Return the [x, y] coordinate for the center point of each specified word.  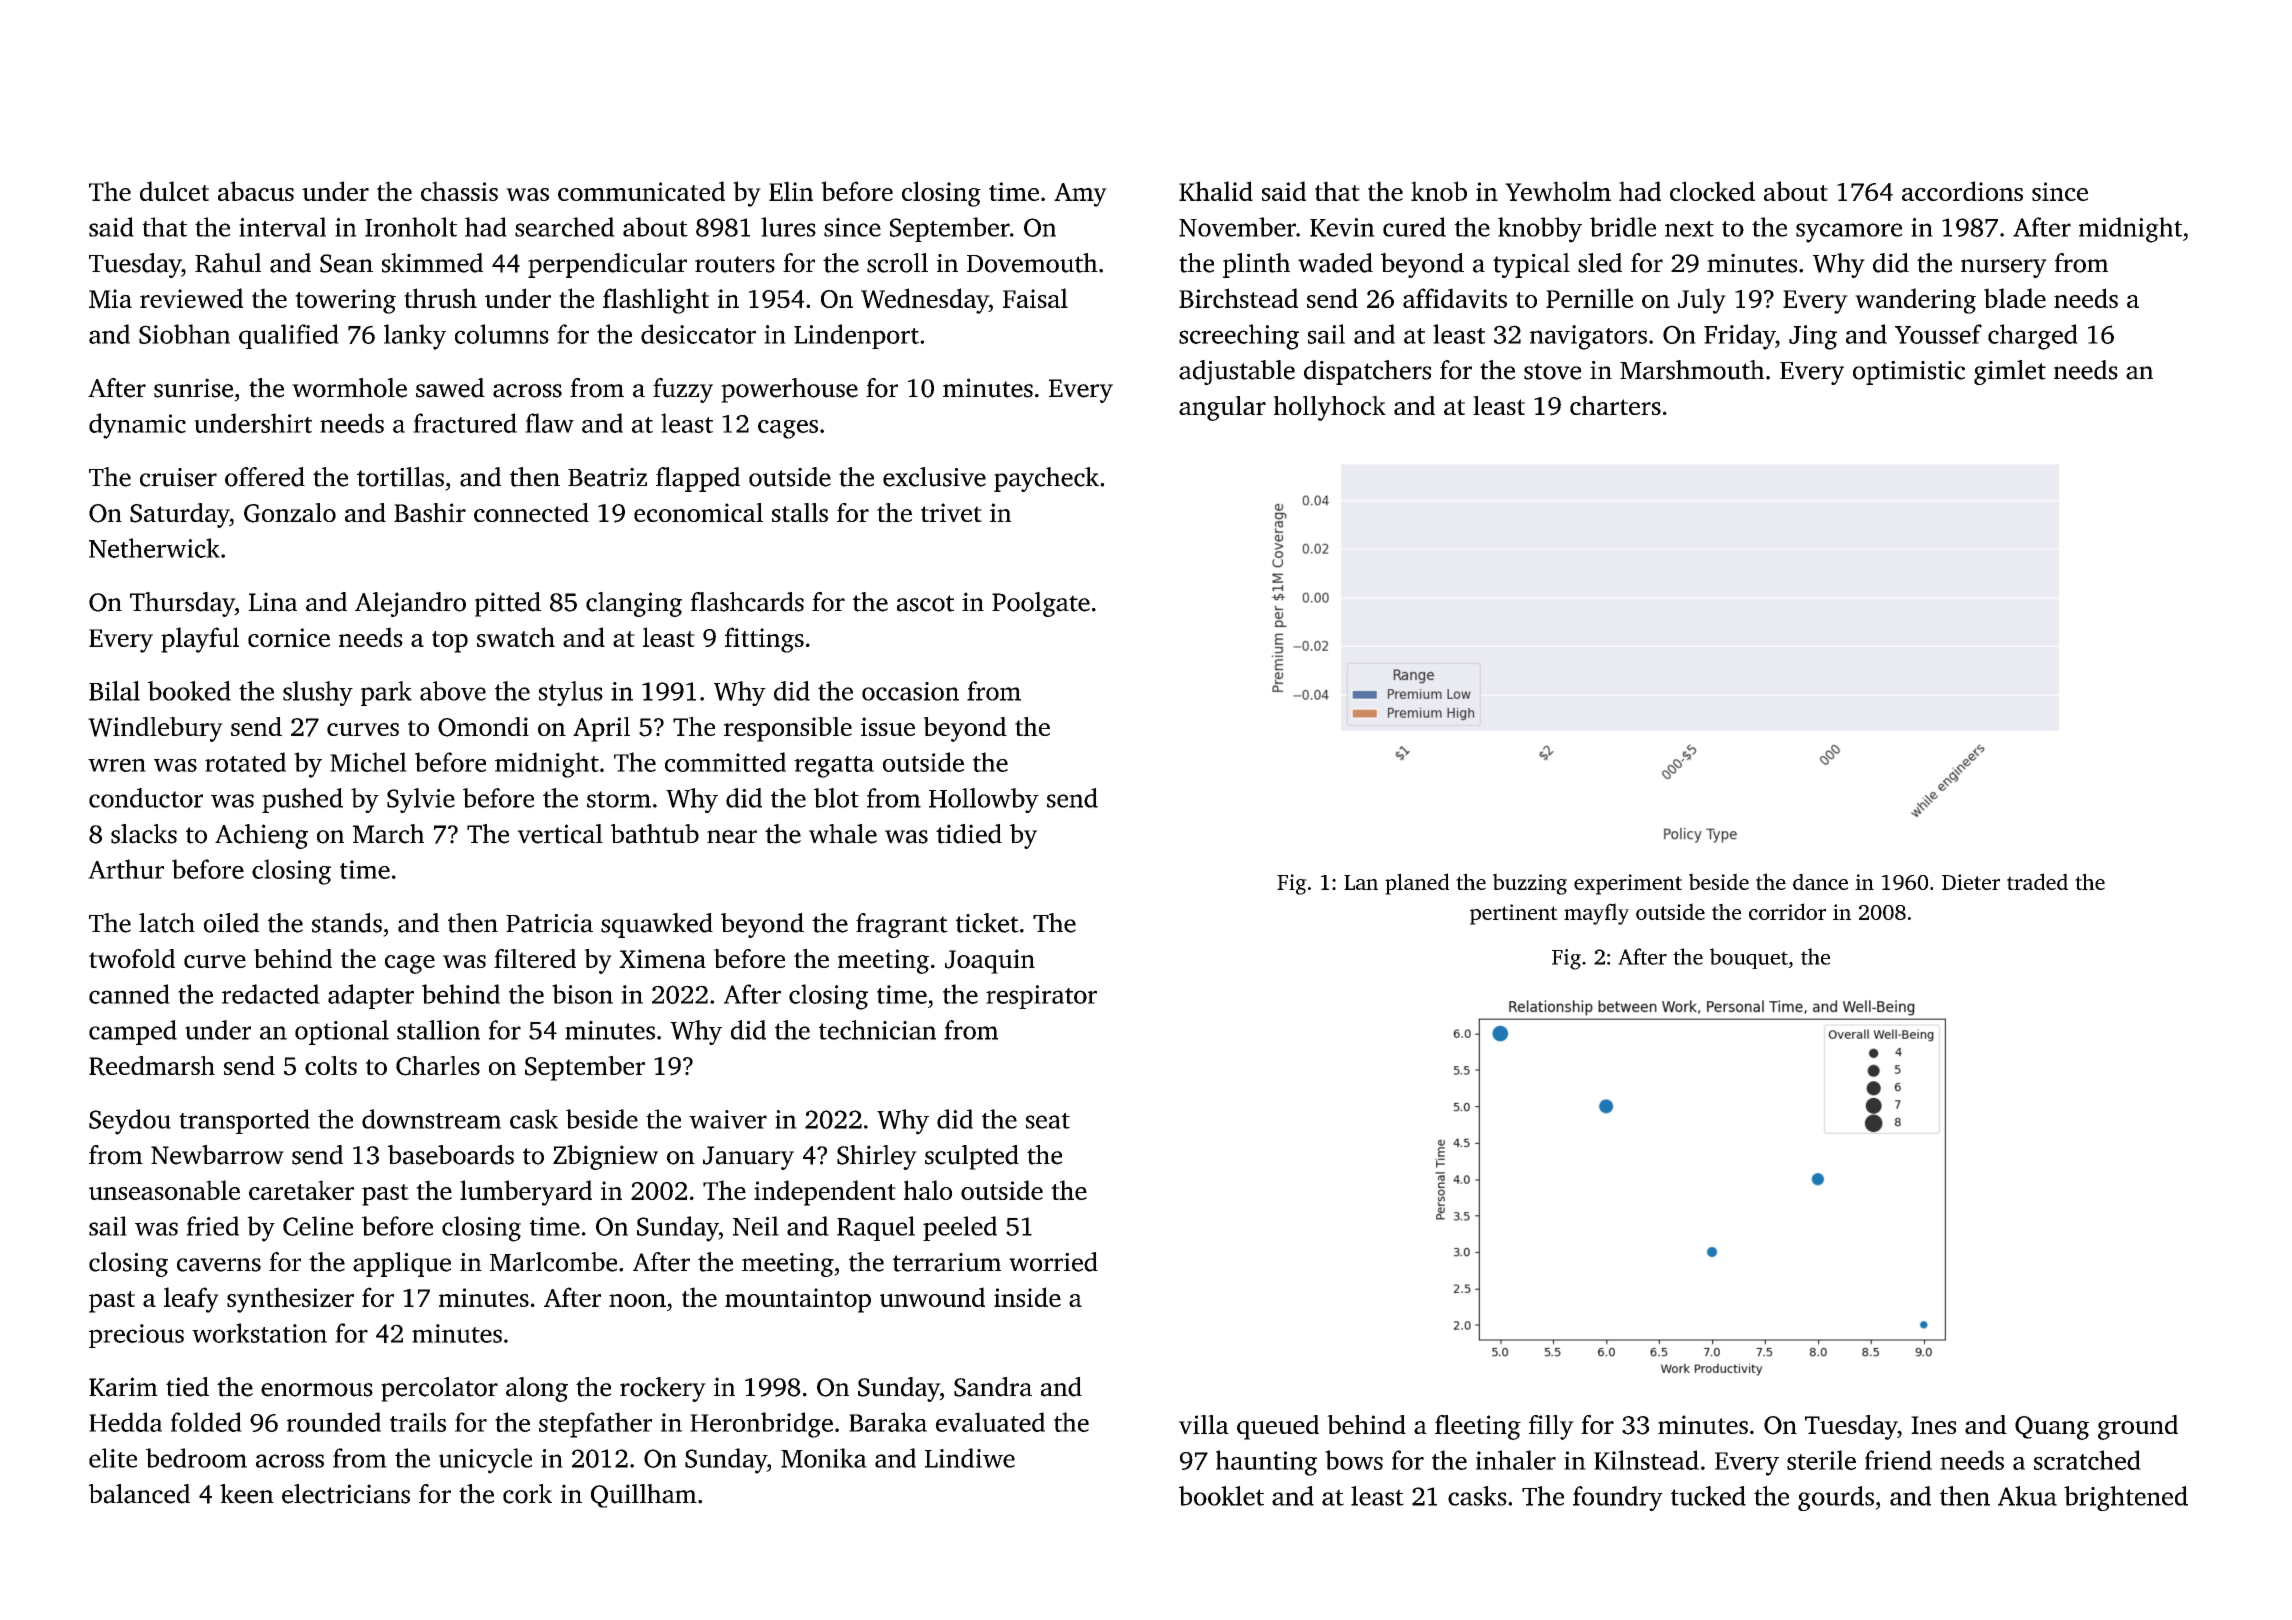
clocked [1712, 191]
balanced [139, 1494]
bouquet [1749, 958]
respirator [1041, 997]
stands [347, 923]
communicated [641, 191]
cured [1414, 227]
